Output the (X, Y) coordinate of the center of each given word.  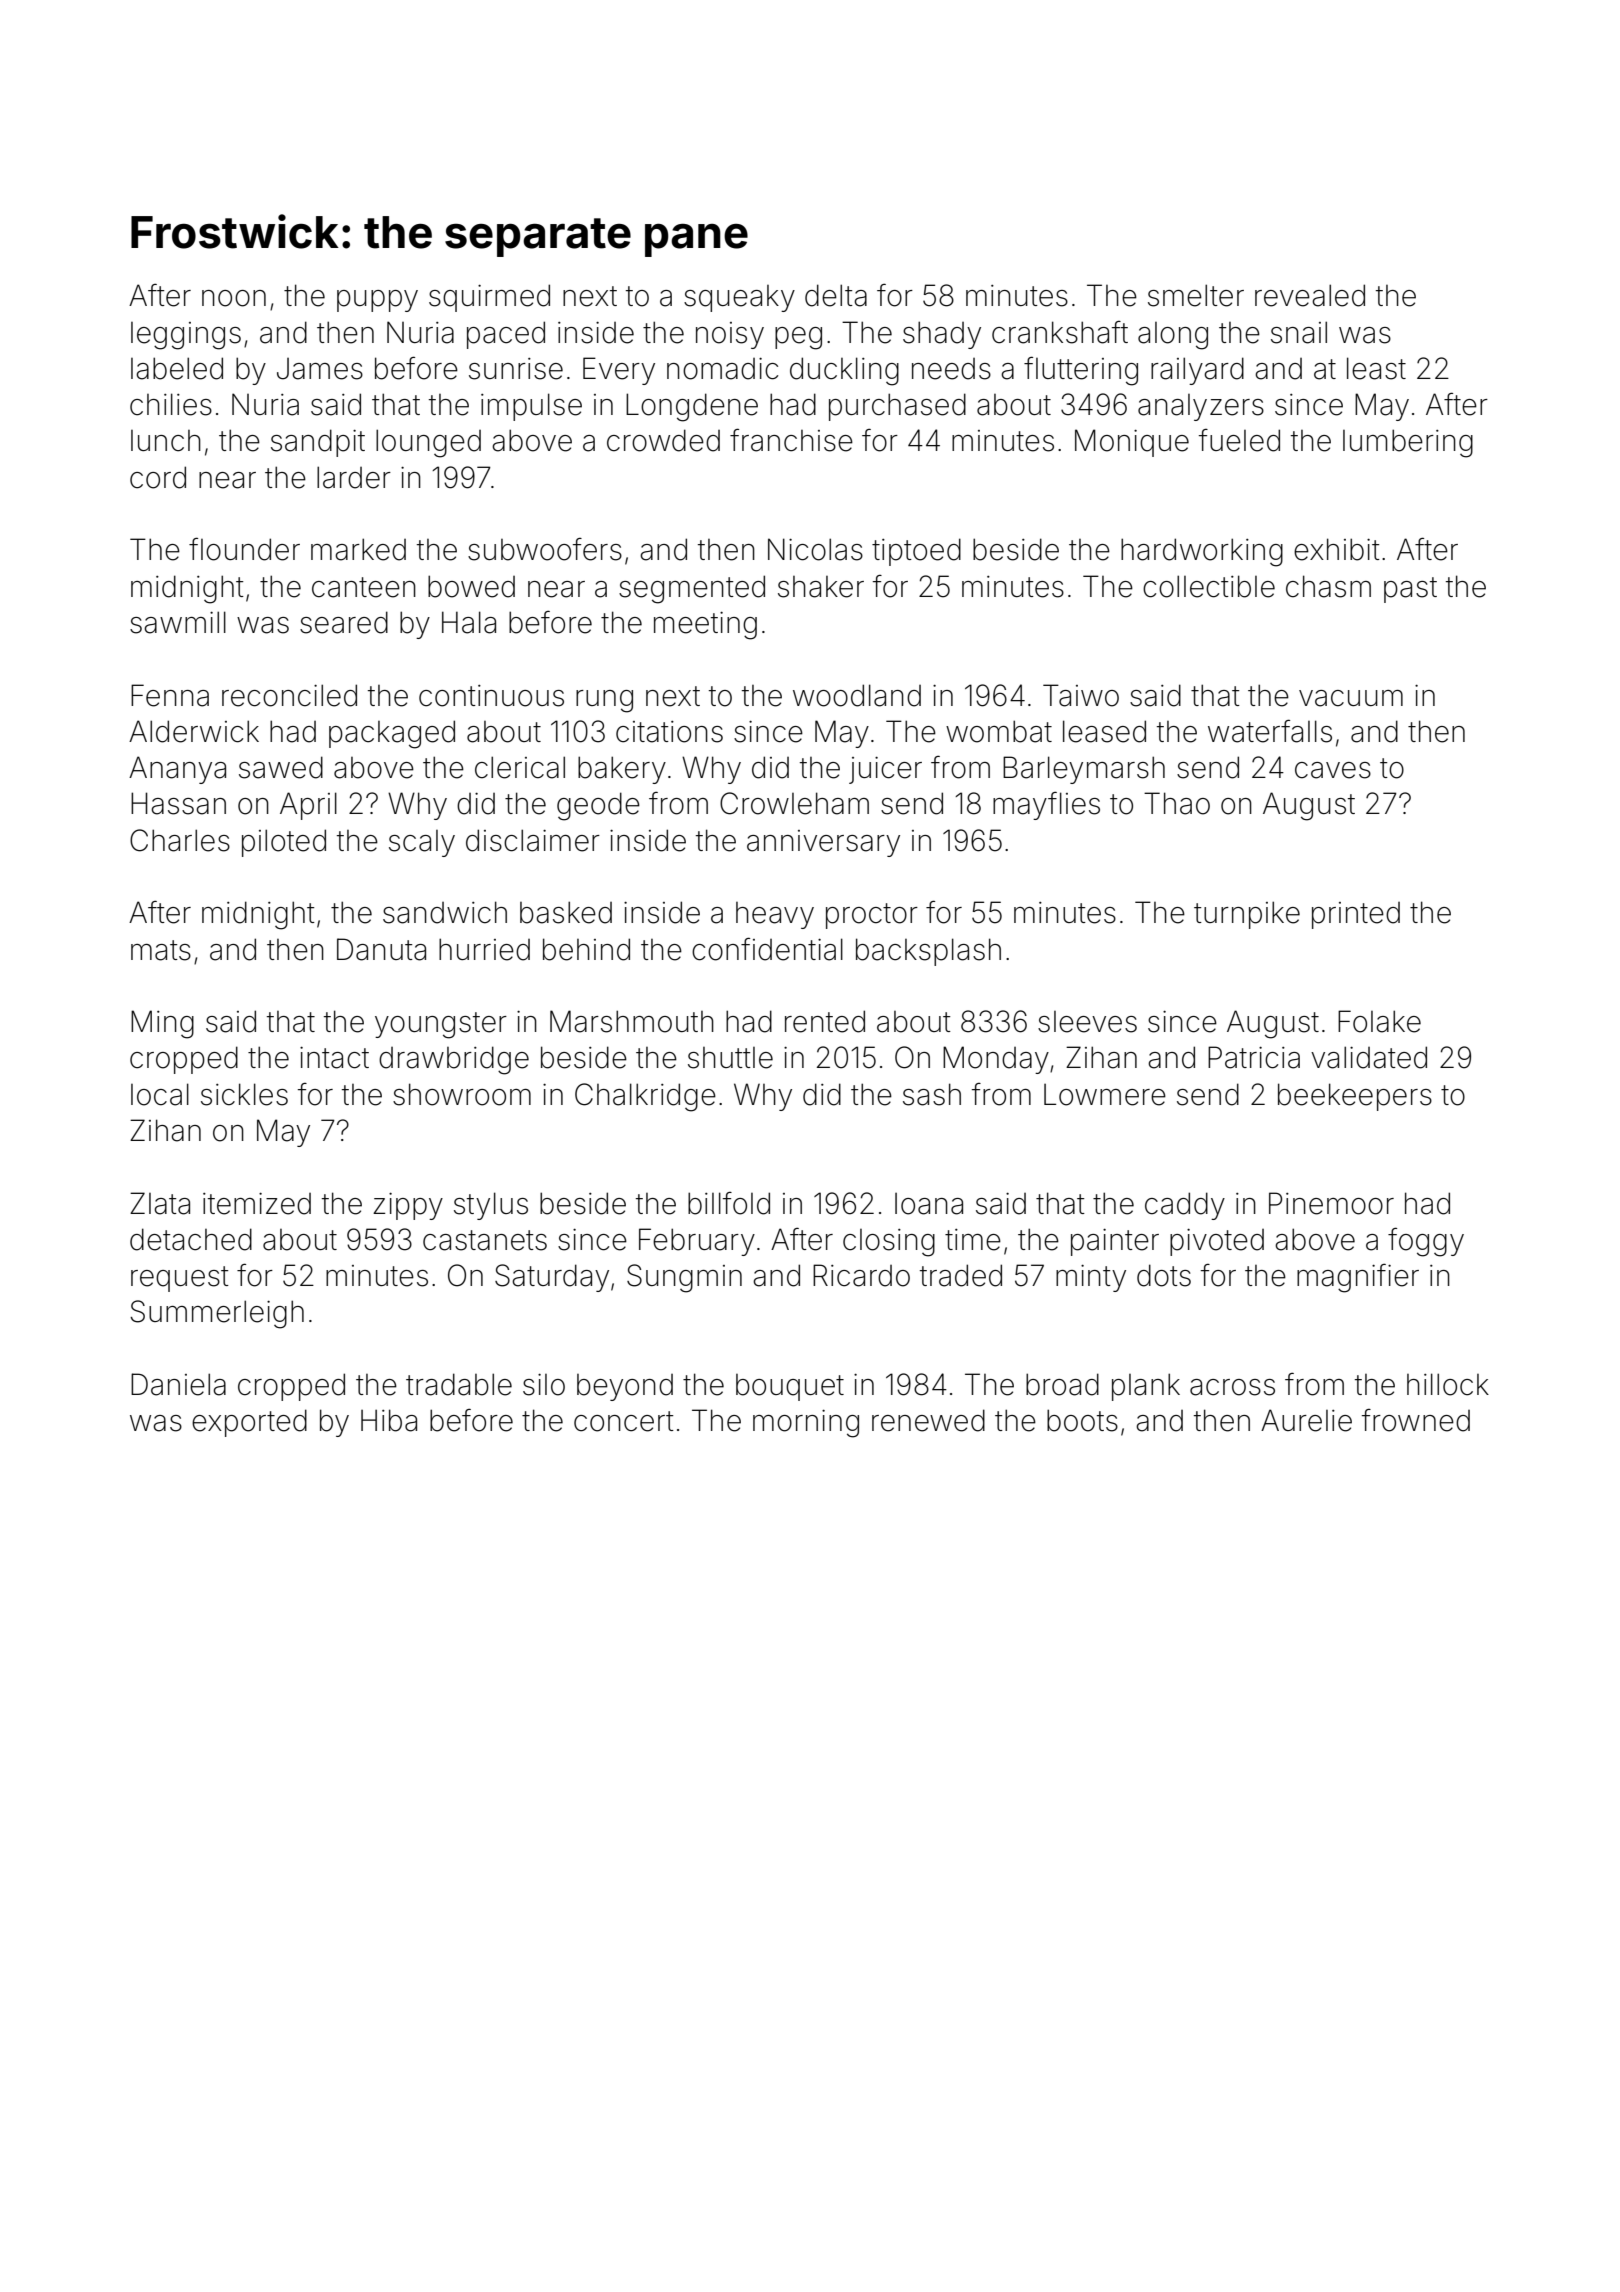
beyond (625, 1387)
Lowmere (1105, 1095)
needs (951, 369)
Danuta (381, 949)
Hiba (389, 1420)
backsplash (928, 952)
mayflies (1046, 806)
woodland (857, 695)
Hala (469, 622)
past (1410, 590)
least (1376, 368)
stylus (491, 1206)
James (320, 369)
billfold (729, 1203)
